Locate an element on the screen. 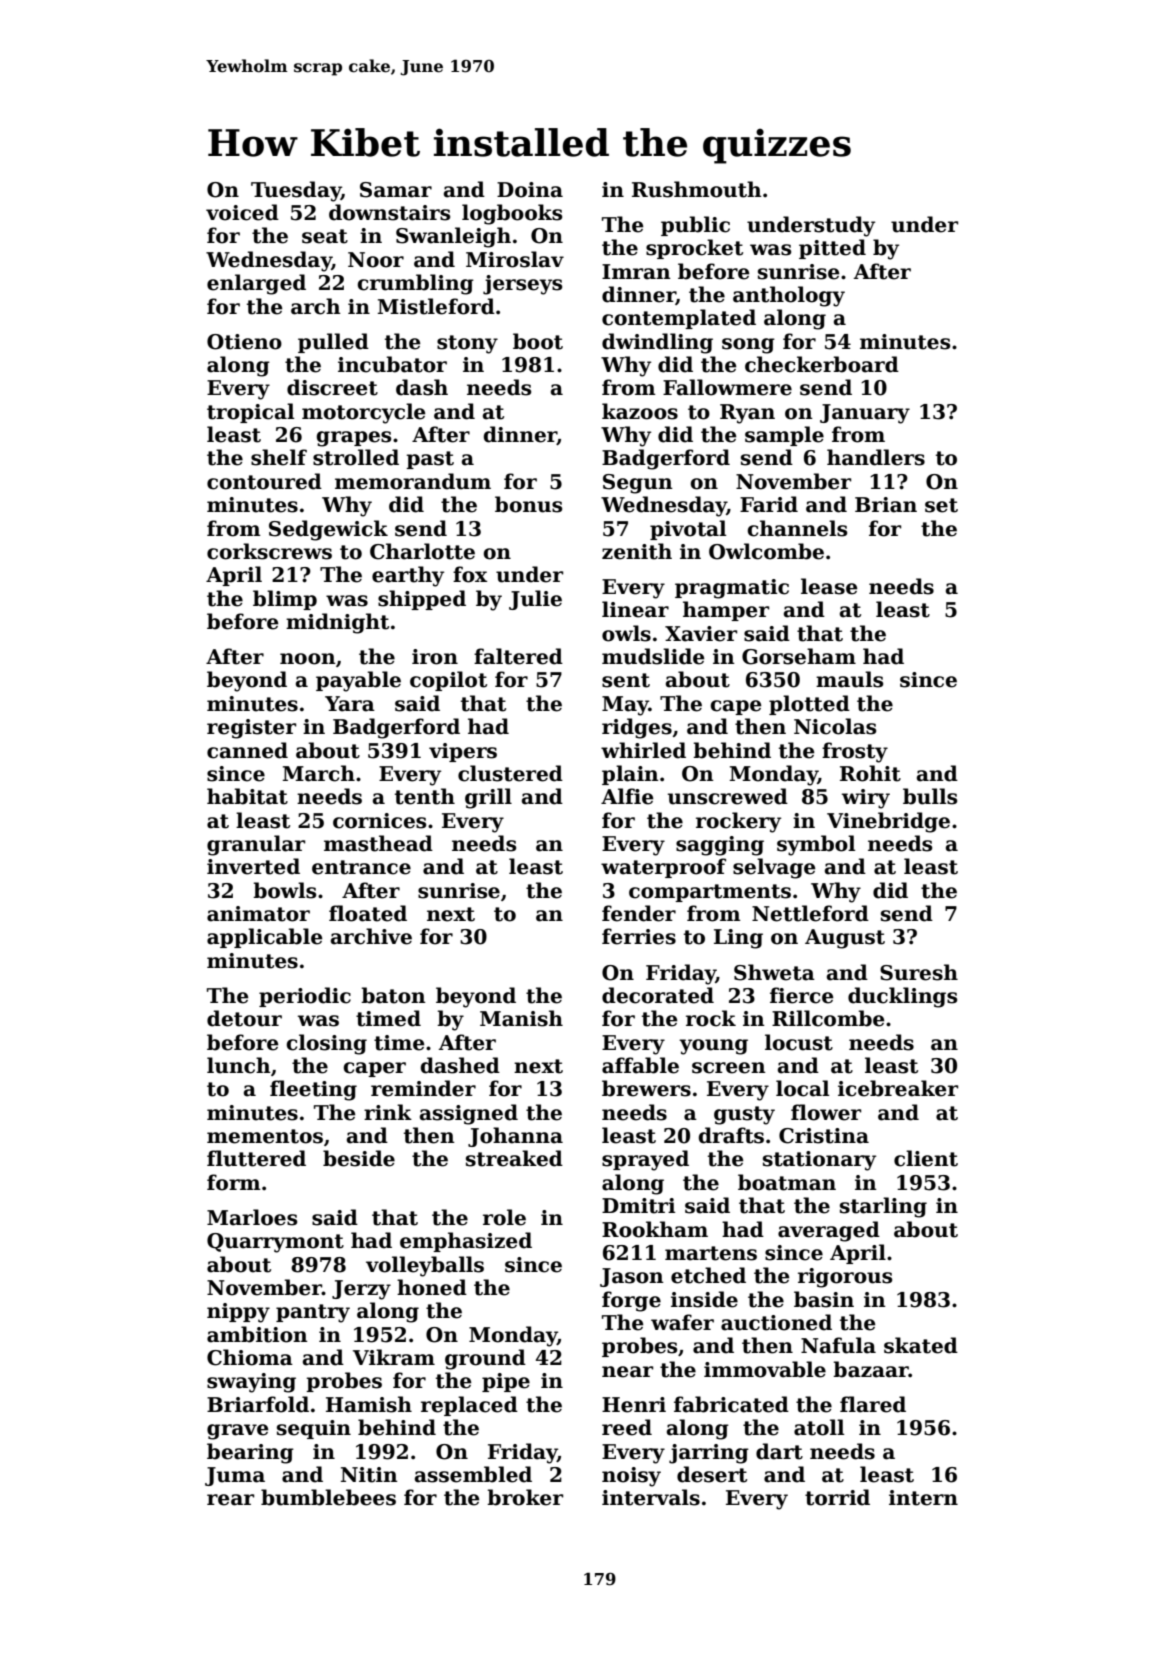  intervals is located at coordinates (651, 1497).
